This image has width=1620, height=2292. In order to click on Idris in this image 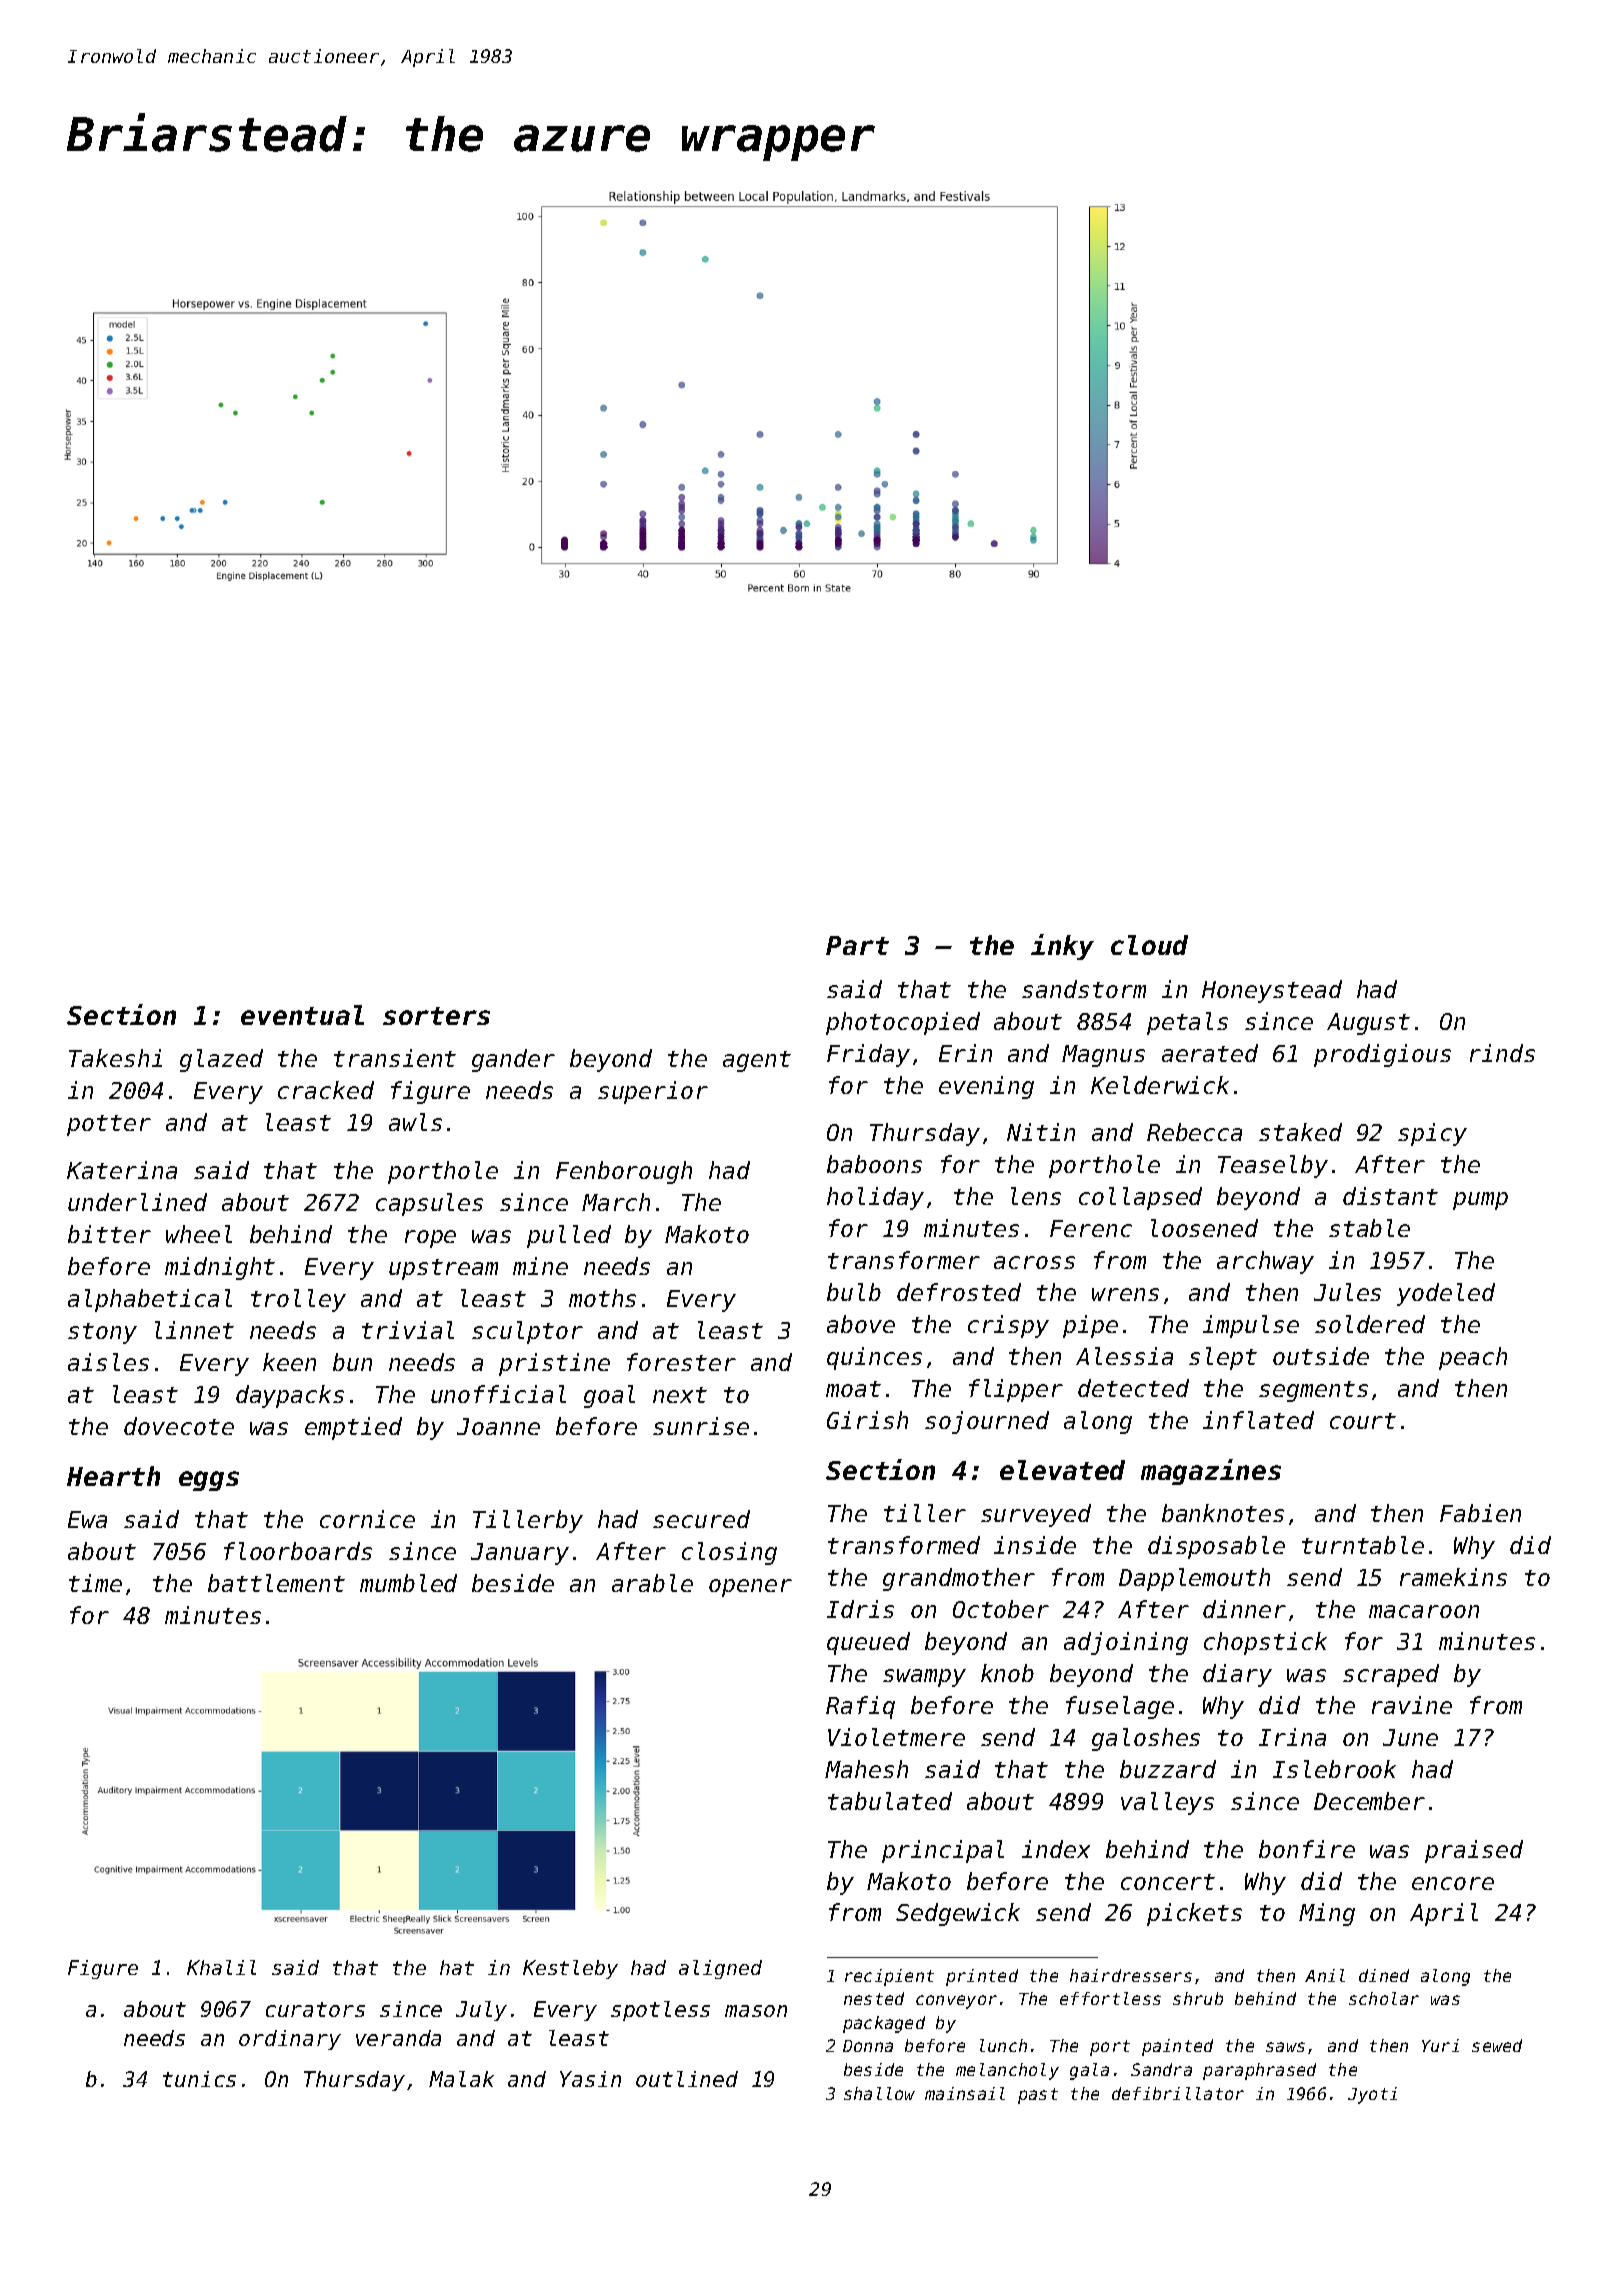, I will do `click(860, 1609)`.
